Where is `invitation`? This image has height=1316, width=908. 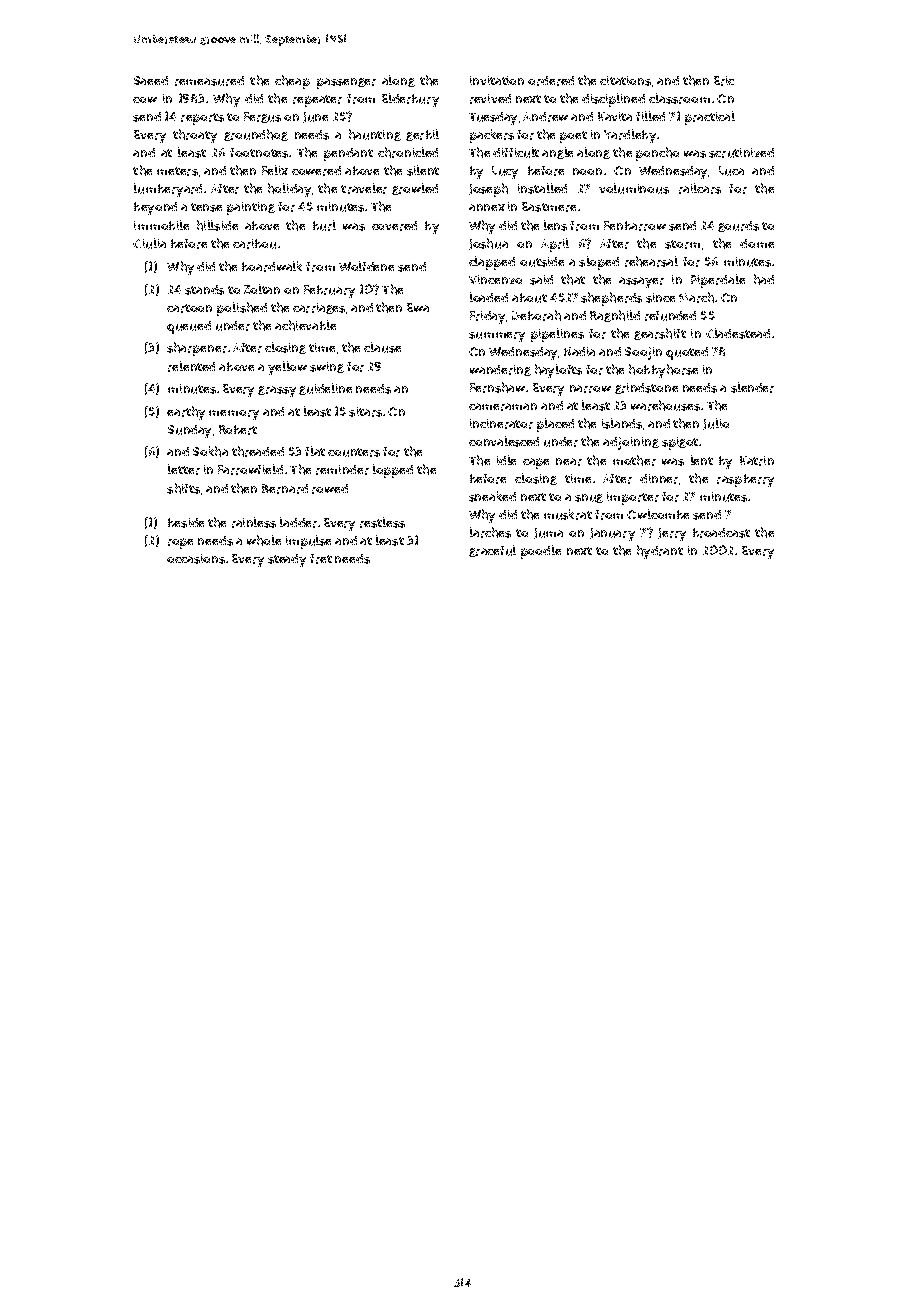 invitation is located at coordinates (497, 80).
